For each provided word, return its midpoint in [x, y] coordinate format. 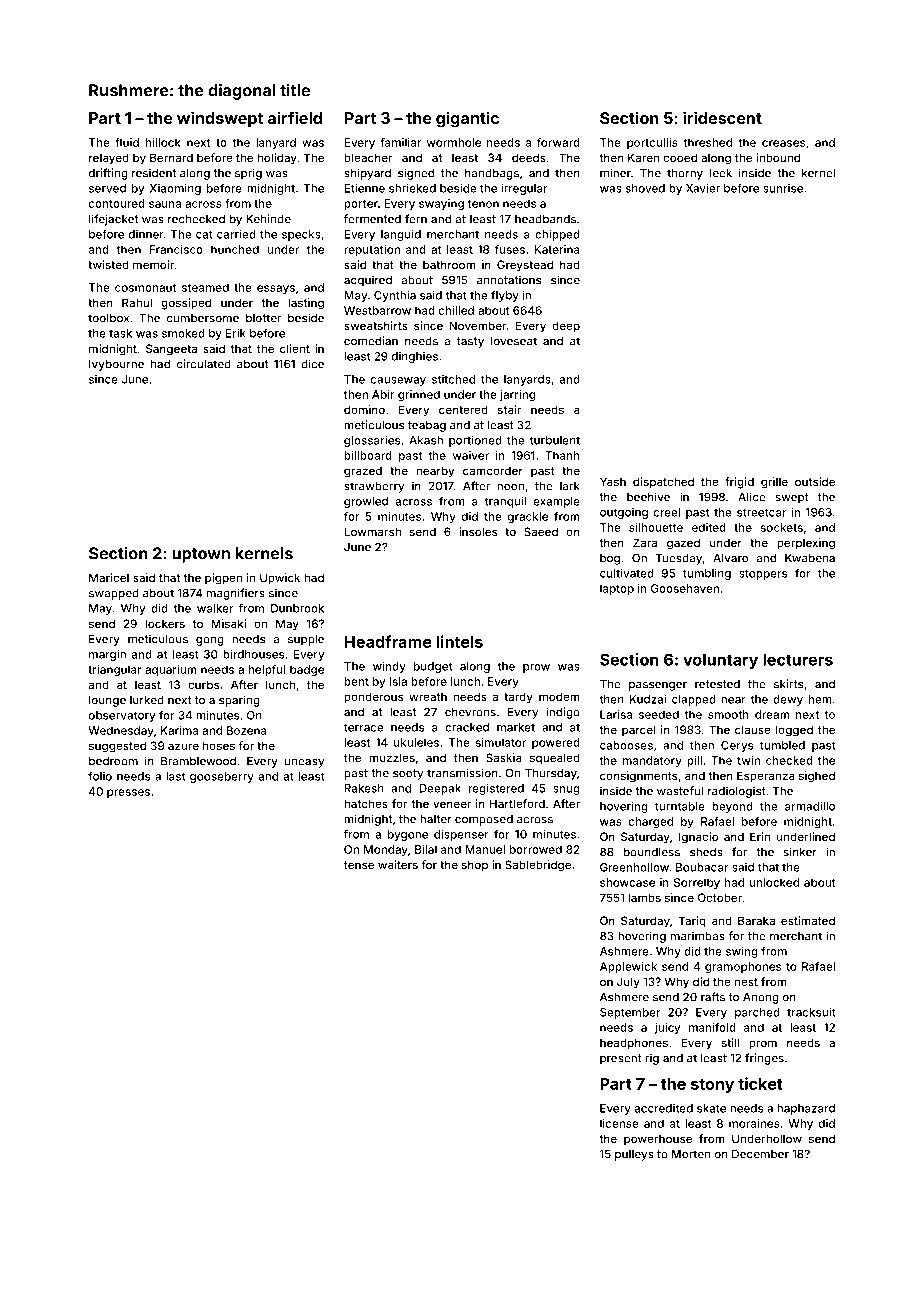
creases [783, 143]
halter [436, 819]
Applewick [628, 967]
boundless [652, 852]
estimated [808, 920]
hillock [163, 142]
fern [416, 219]
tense [359, 865]
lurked [147, 700]
